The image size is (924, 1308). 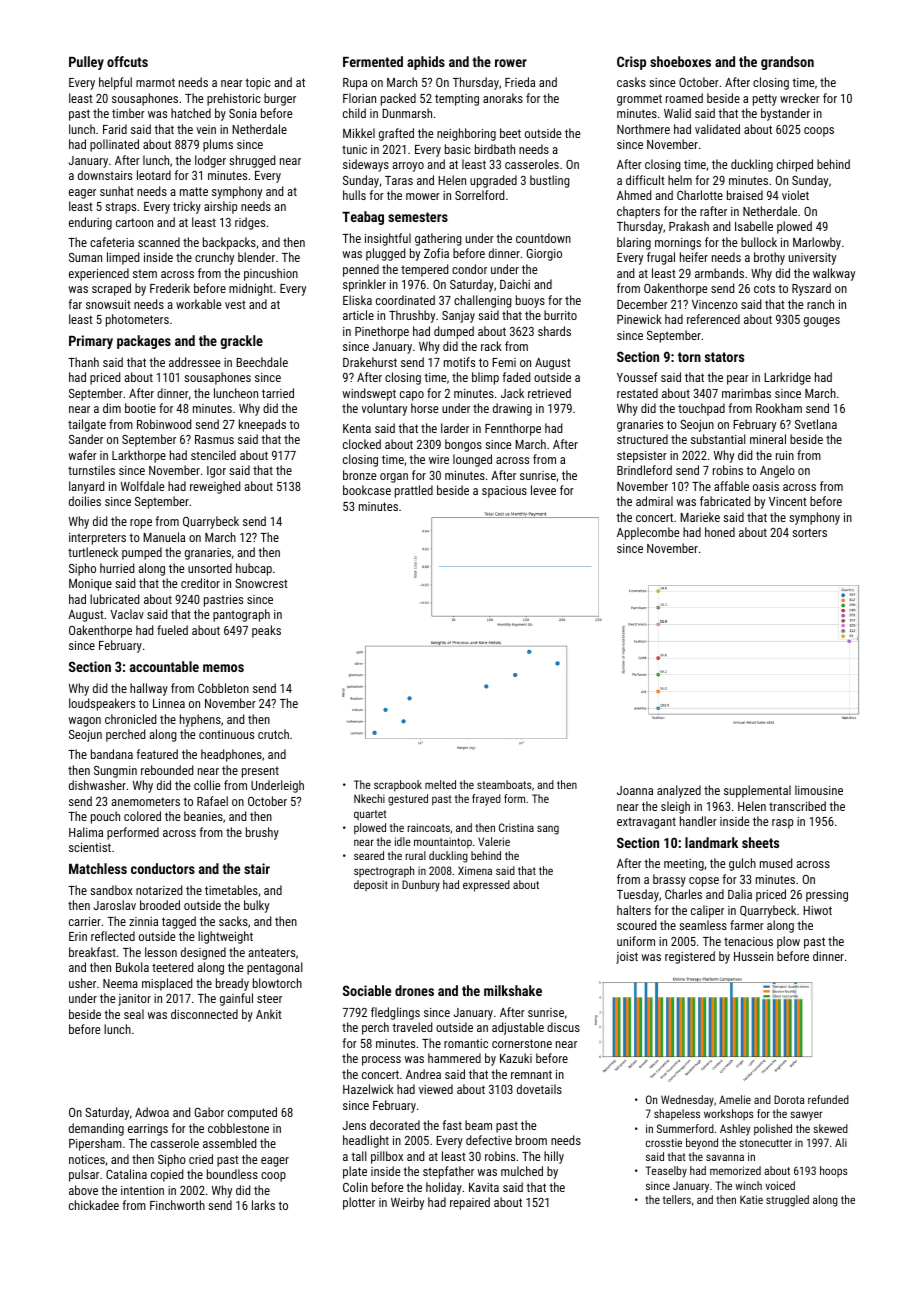 What do you see at coordinates (757, 791) in the page?
I see `supplemental` at bounding box center [757, 791].
